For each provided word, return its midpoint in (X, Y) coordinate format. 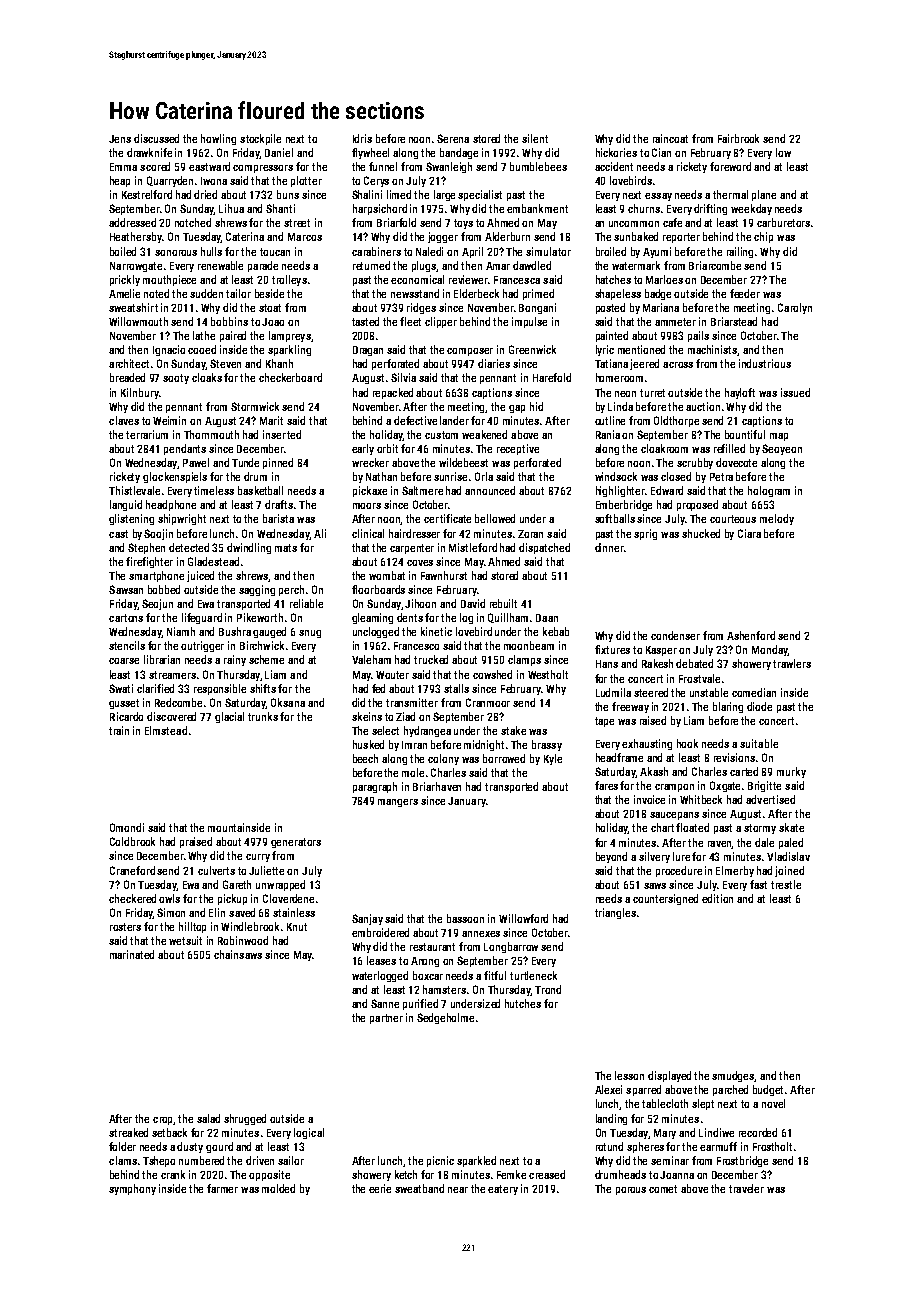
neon (625, 394)
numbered (201, 1160)
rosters (125, 927)
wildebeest (463, 462)
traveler (746, 1188)
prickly (125, 280)
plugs (424, 266)
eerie (380, 1188)
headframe (619, 757)
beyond (611, 857)
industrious (765, 363)
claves (124, 420)
